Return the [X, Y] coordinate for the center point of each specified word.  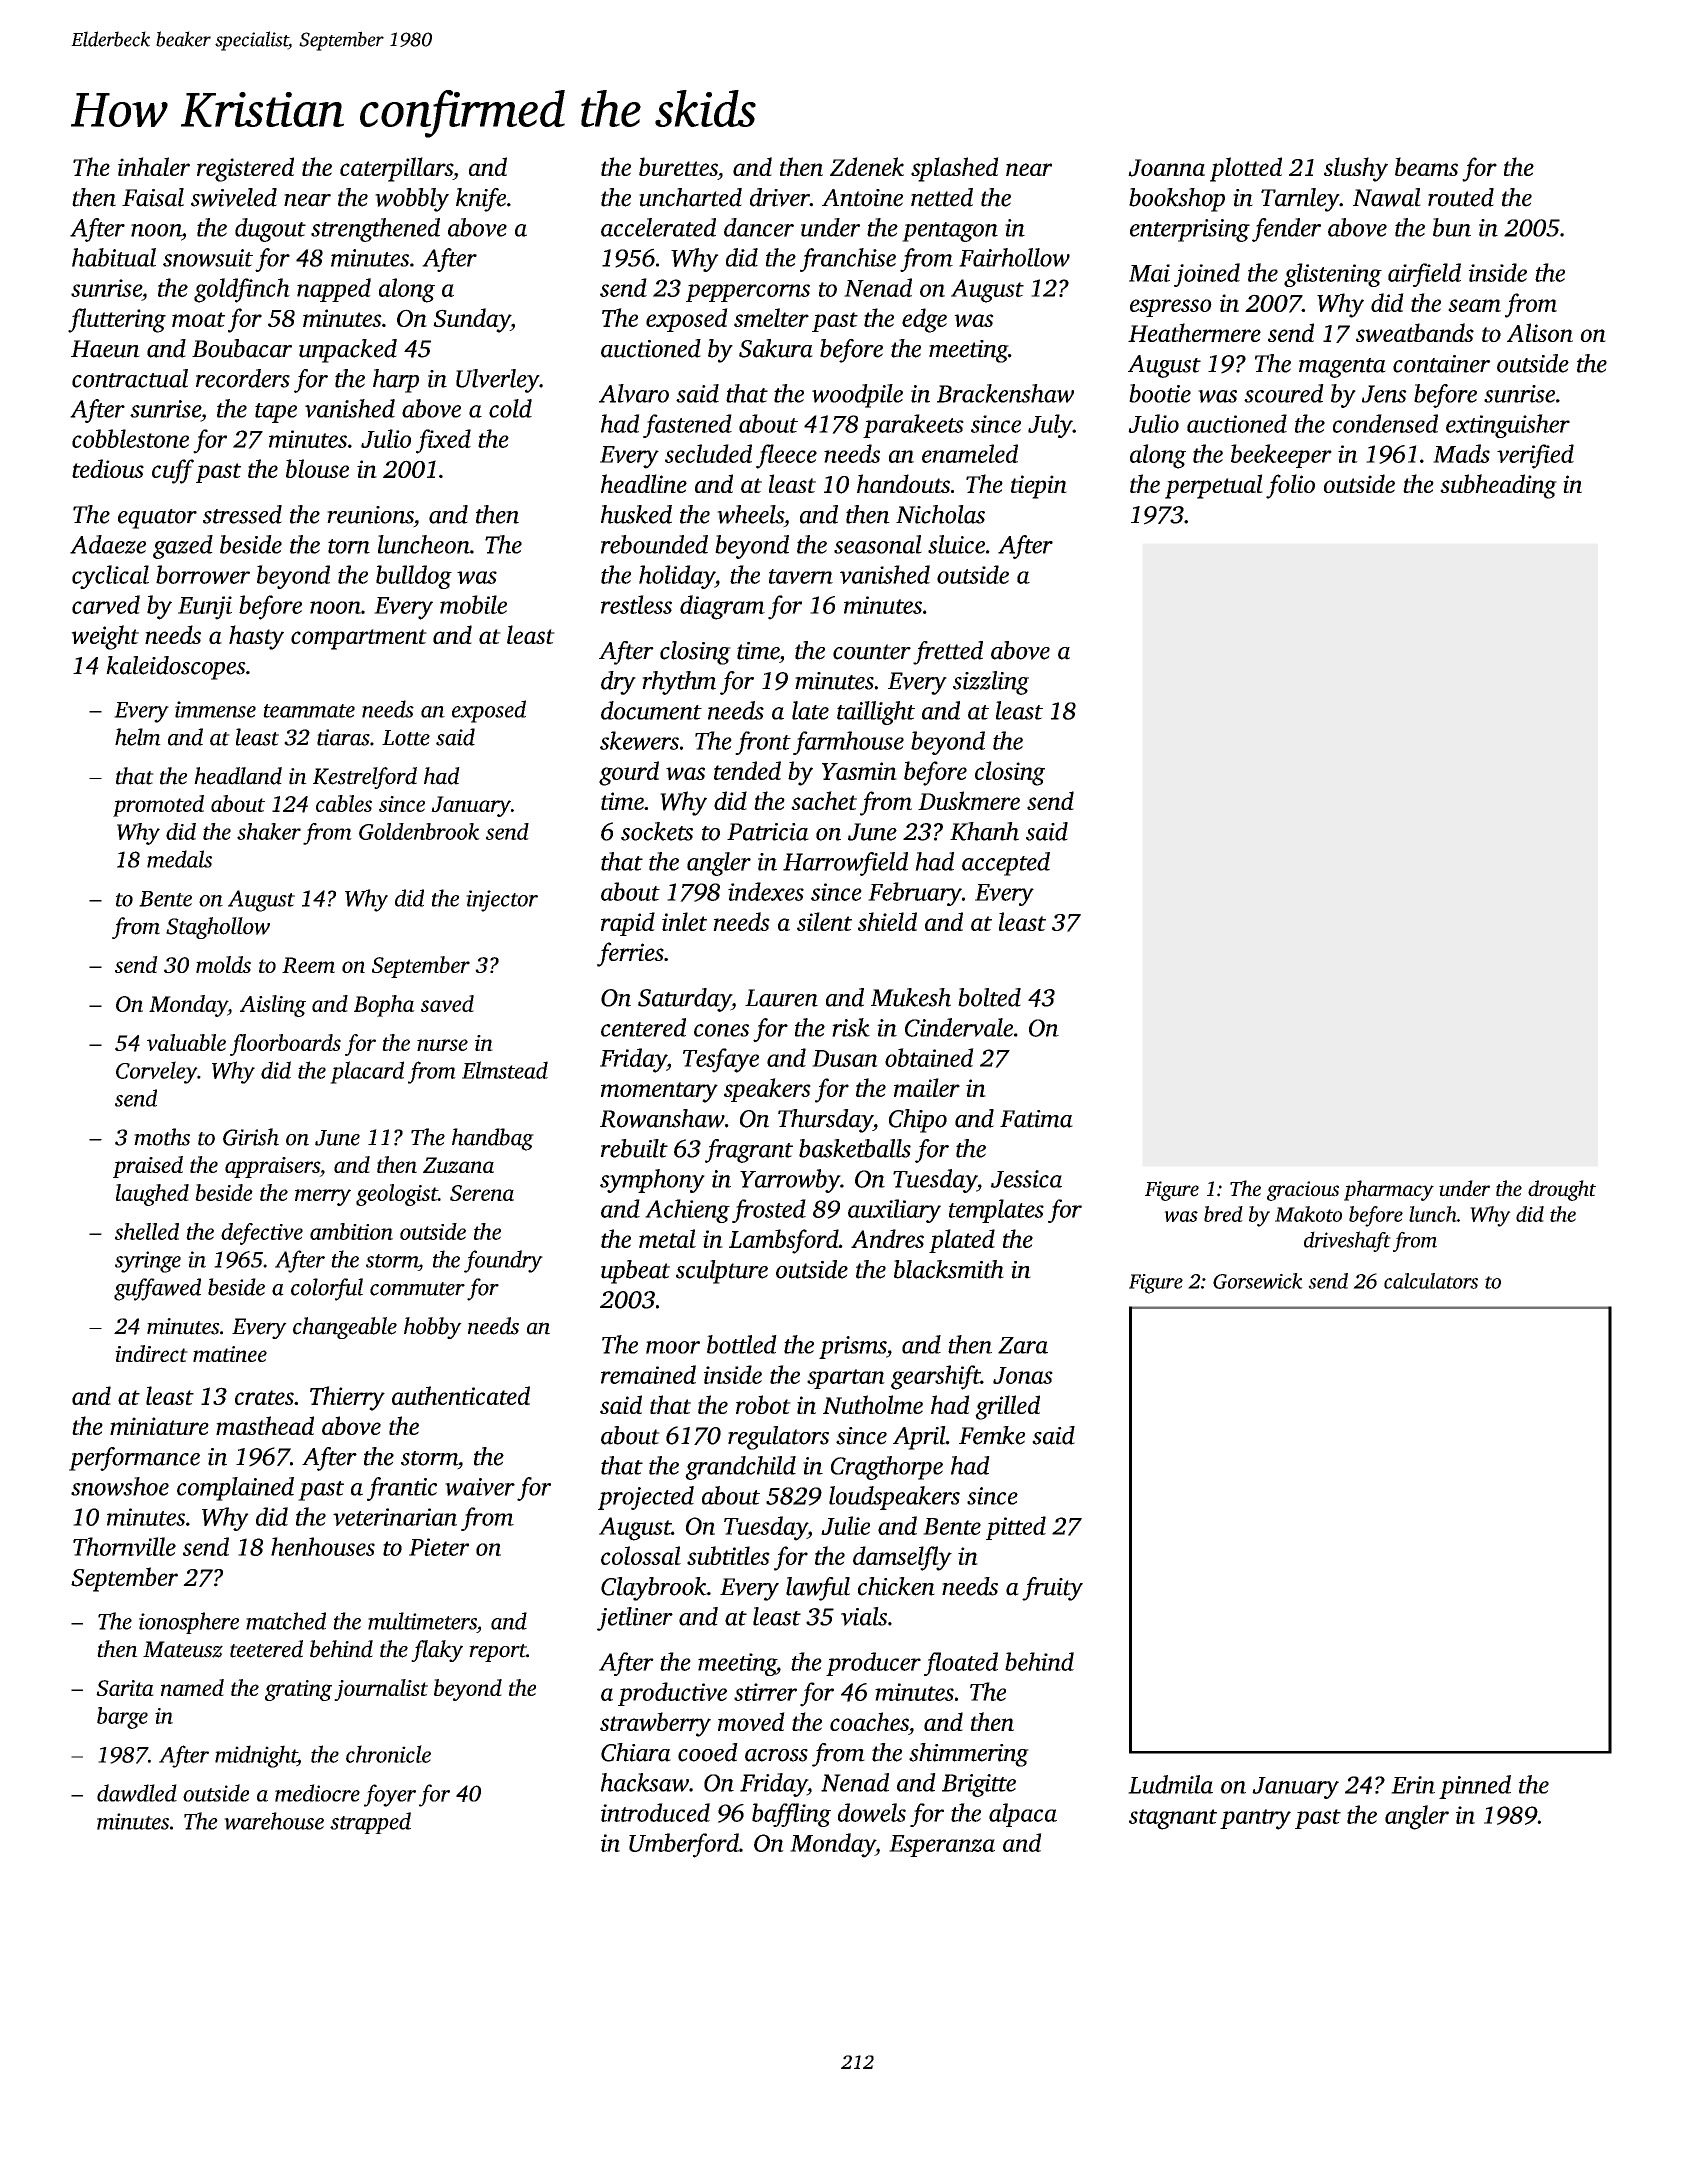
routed [1461, 197]
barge [122, 1718]
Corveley [156, 1072]
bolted [989, 997]
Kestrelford [365, 778]
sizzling [991, 683]
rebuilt [634, 1148]
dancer [759, 227]
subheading [1498, 486]
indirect [151, 1353]
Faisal [153, 197]
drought [1562, 1190]
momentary [659, 1092]
